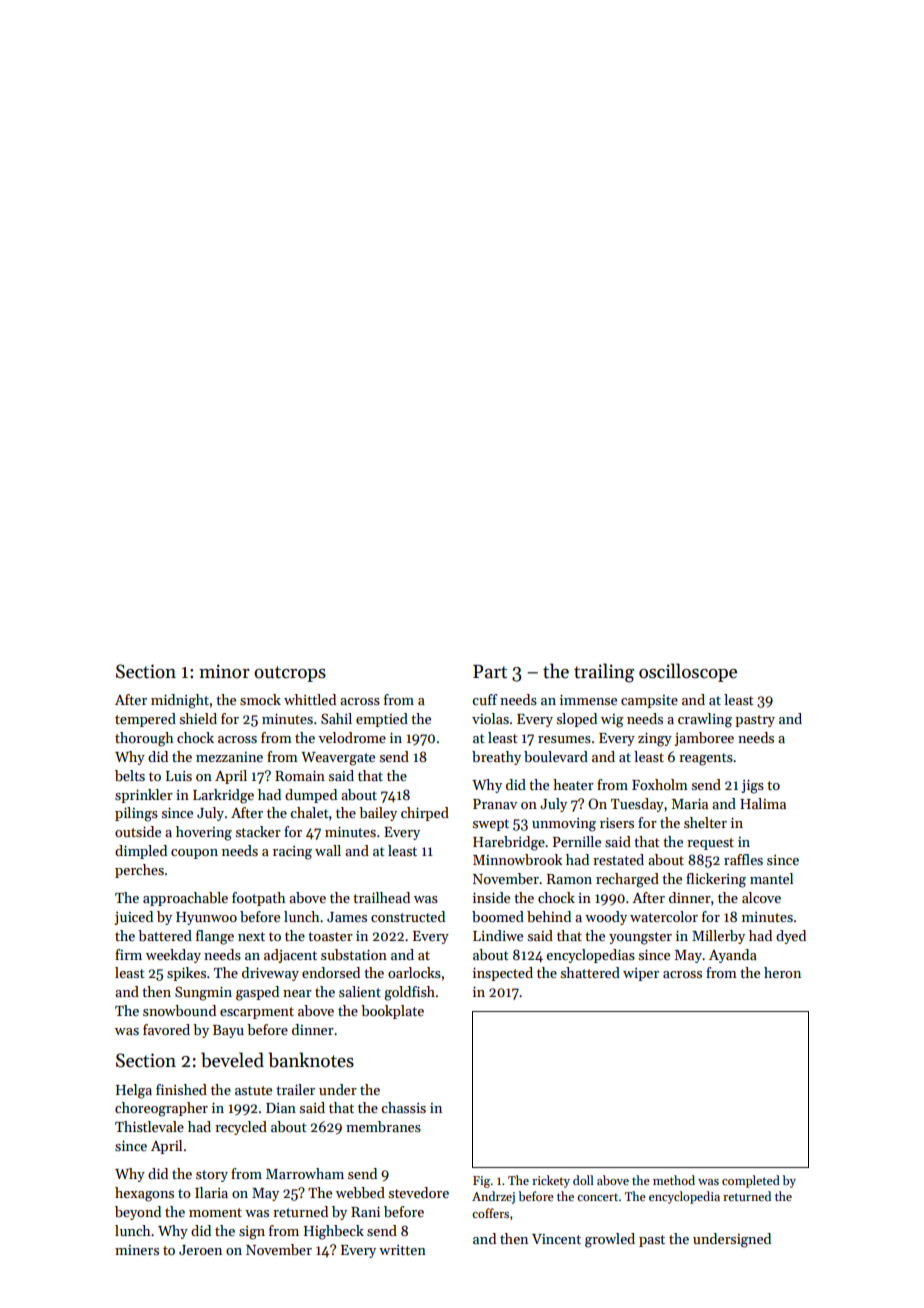 This image has height=1308, width=924. I want to click on perches, so click(139, 871).
